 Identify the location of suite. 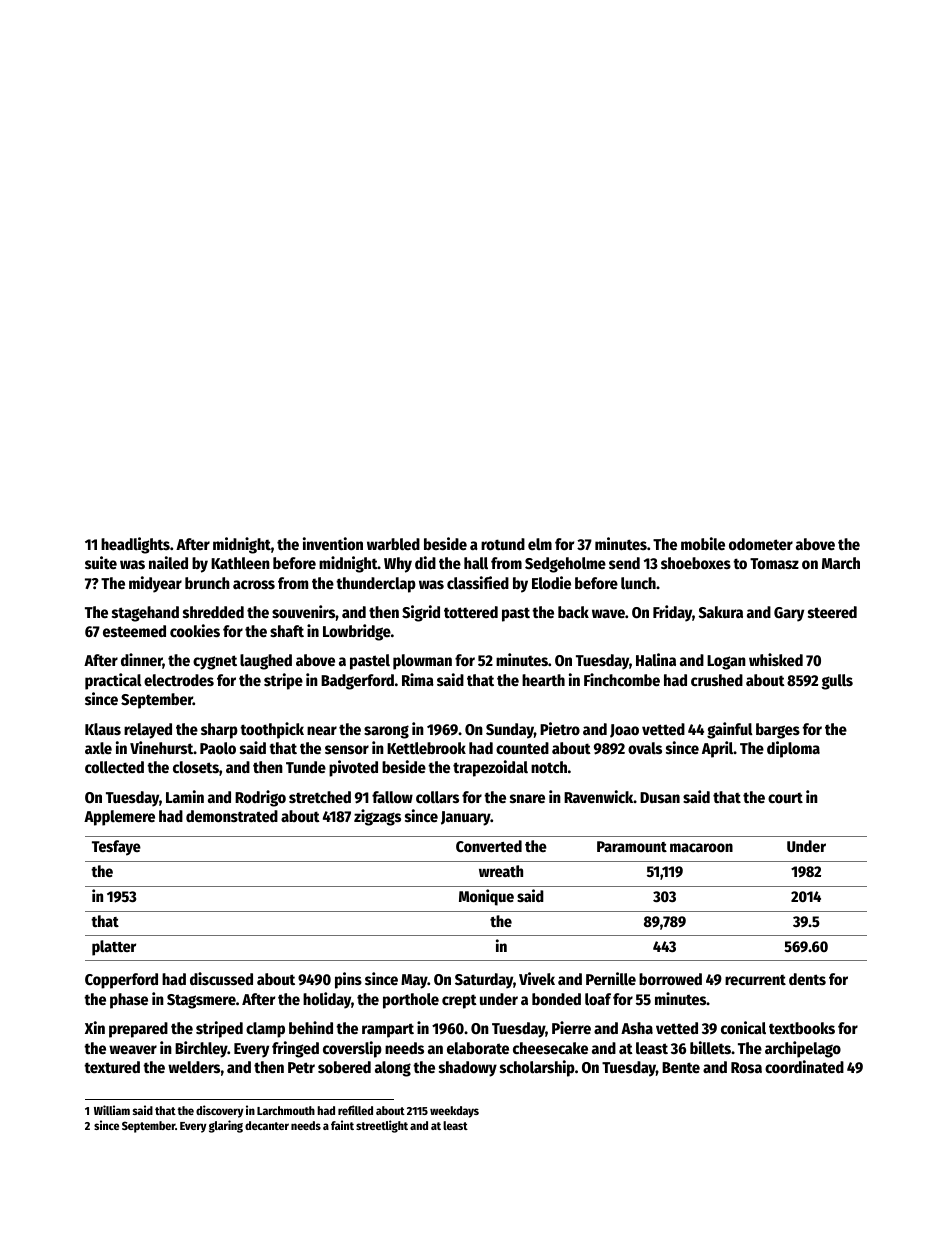
(101, 563).
